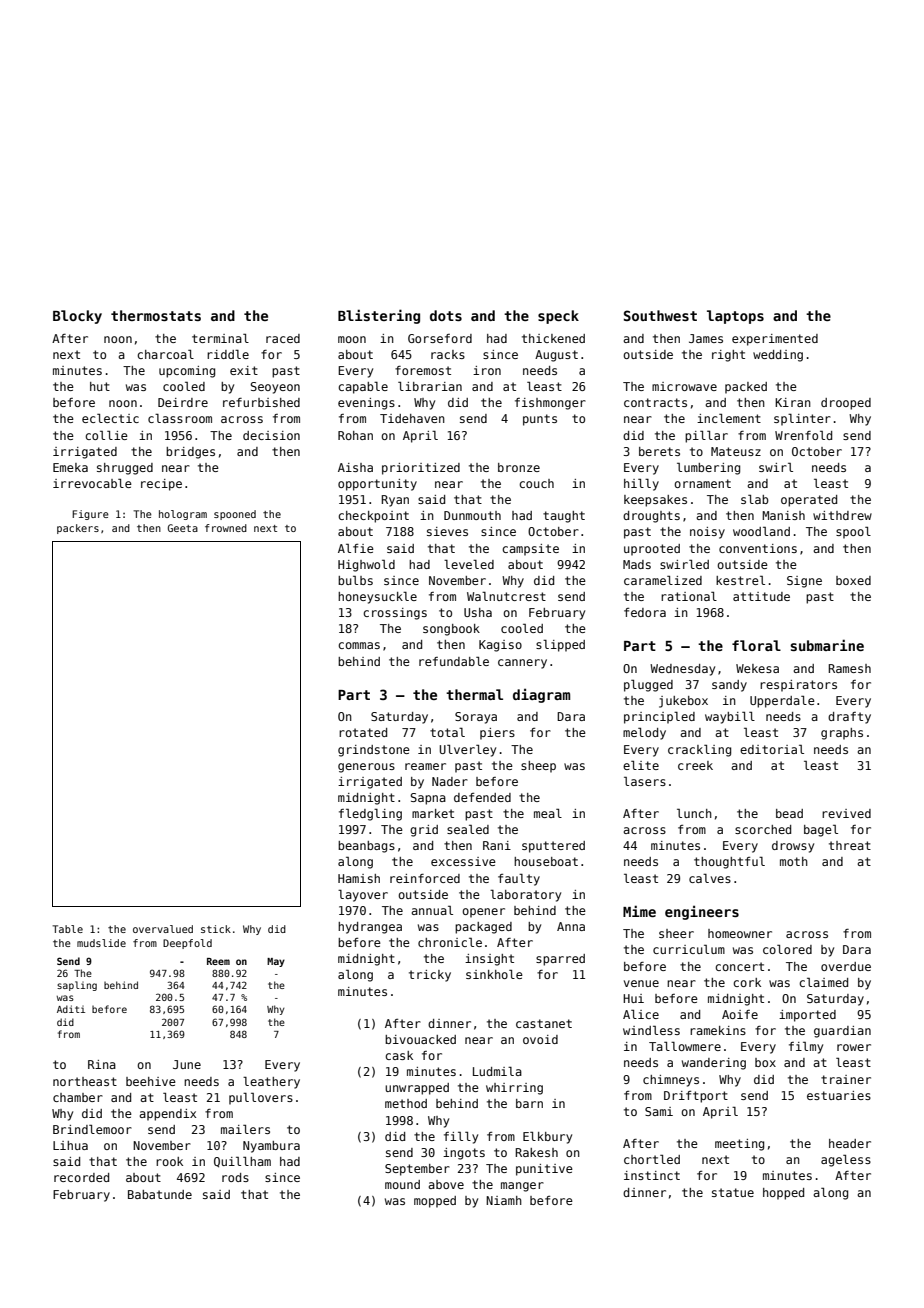 This screenshot has width=924, height=1308. Describe the element at coordinates (81, 1177) in the screenshot. I see `recorded` at that location.
